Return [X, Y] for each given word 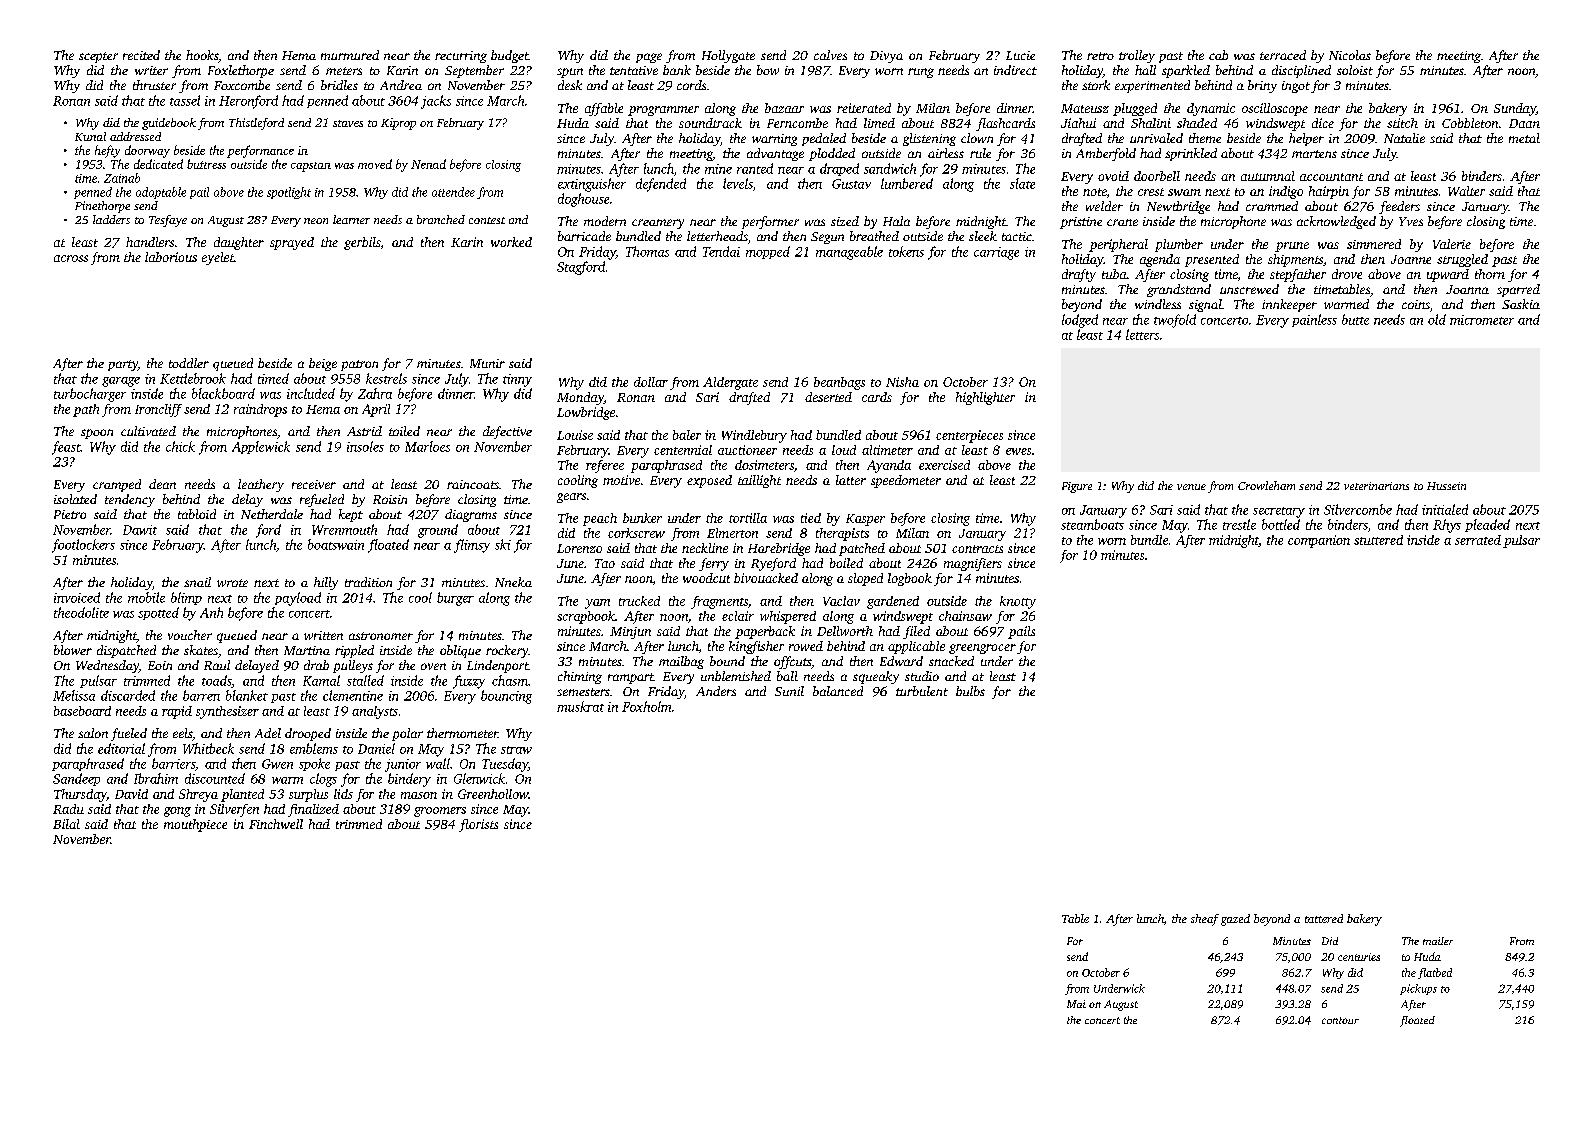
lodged [1080, 321]
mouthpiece [195, 825]
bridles [339, 85]
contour [1340, 1020]
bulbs [970, 691]
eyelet [218, 258]
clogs [323, 780]
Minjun [630, 633]
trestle [1239, 524]
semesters [583, 692]
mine [718, 169]
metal [1524, 138]
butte [1355, 319]
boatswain [336, 544]
